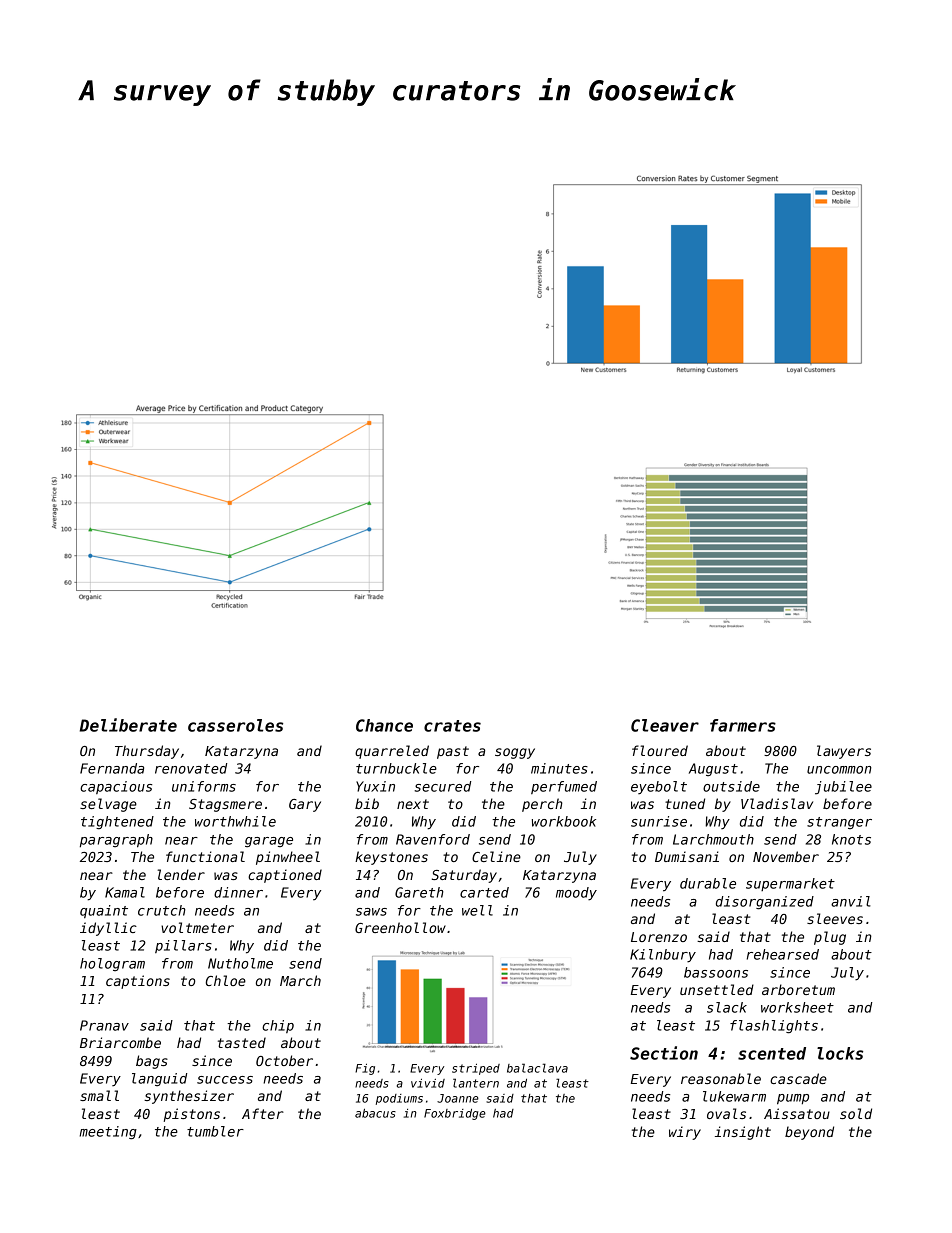  I want to click on striped, so click(476, 1069).
